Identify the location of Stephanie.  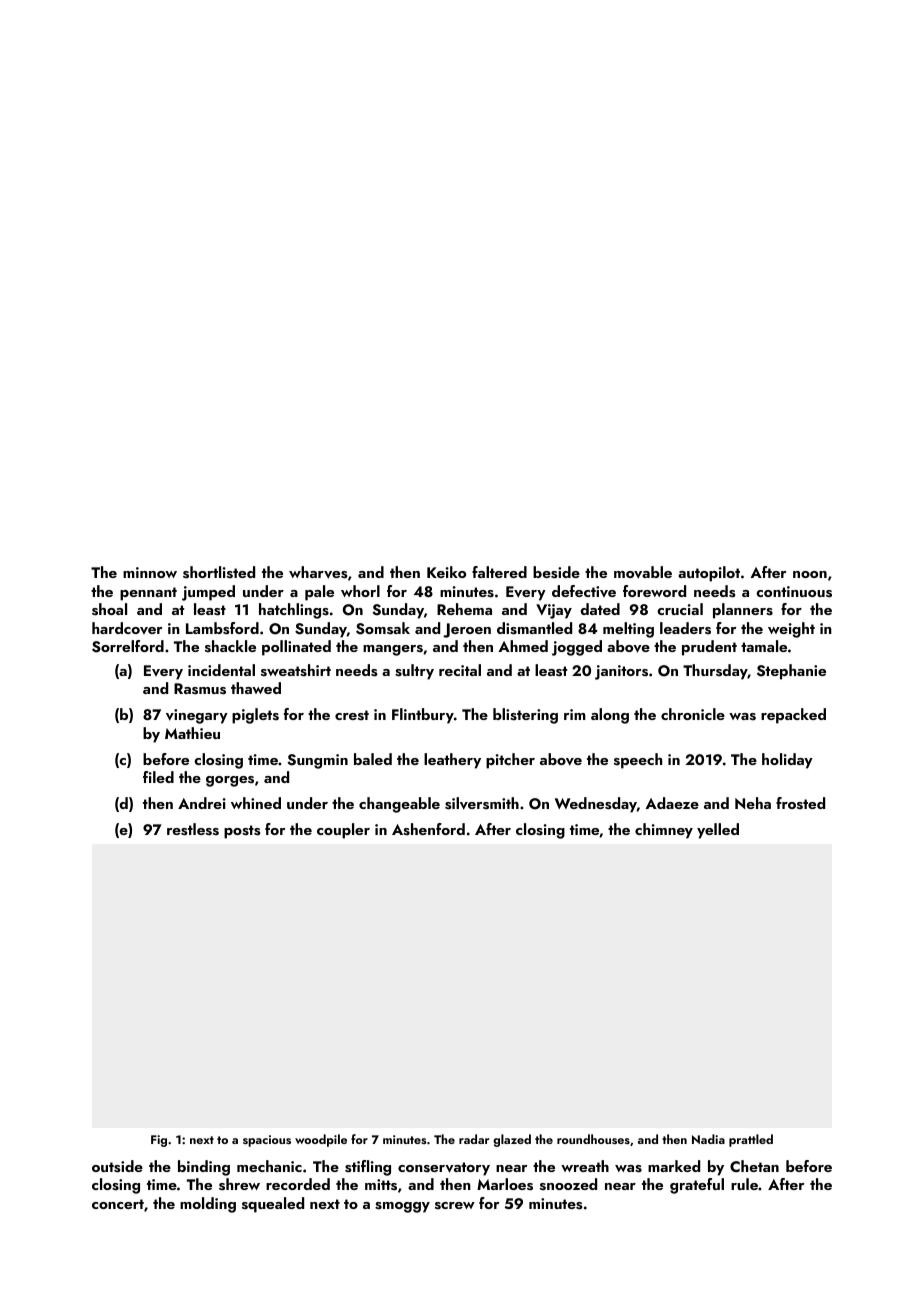
(791, 672).
